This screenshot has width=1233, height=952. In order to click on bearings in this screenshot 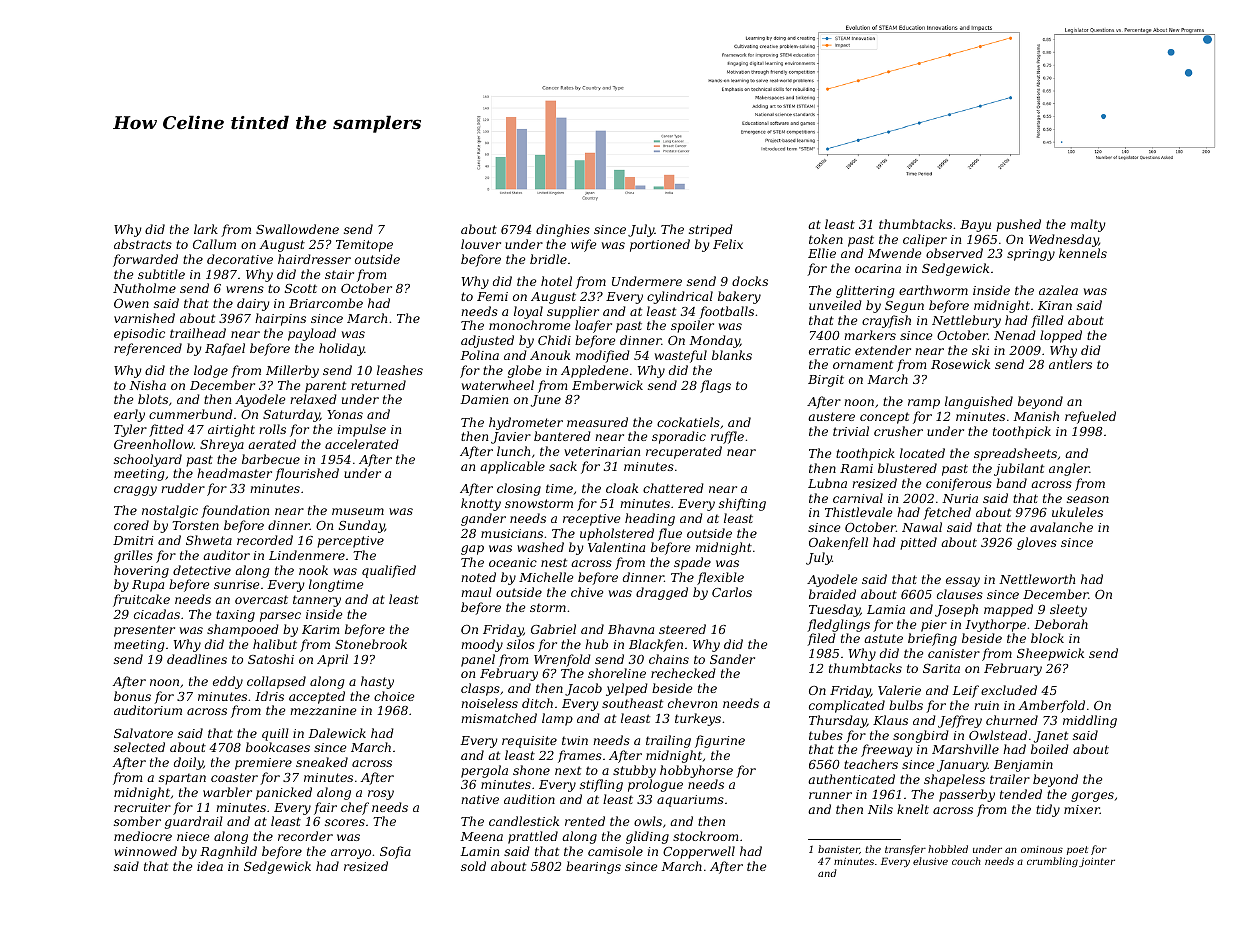, I will do `click(593, 867)`.
